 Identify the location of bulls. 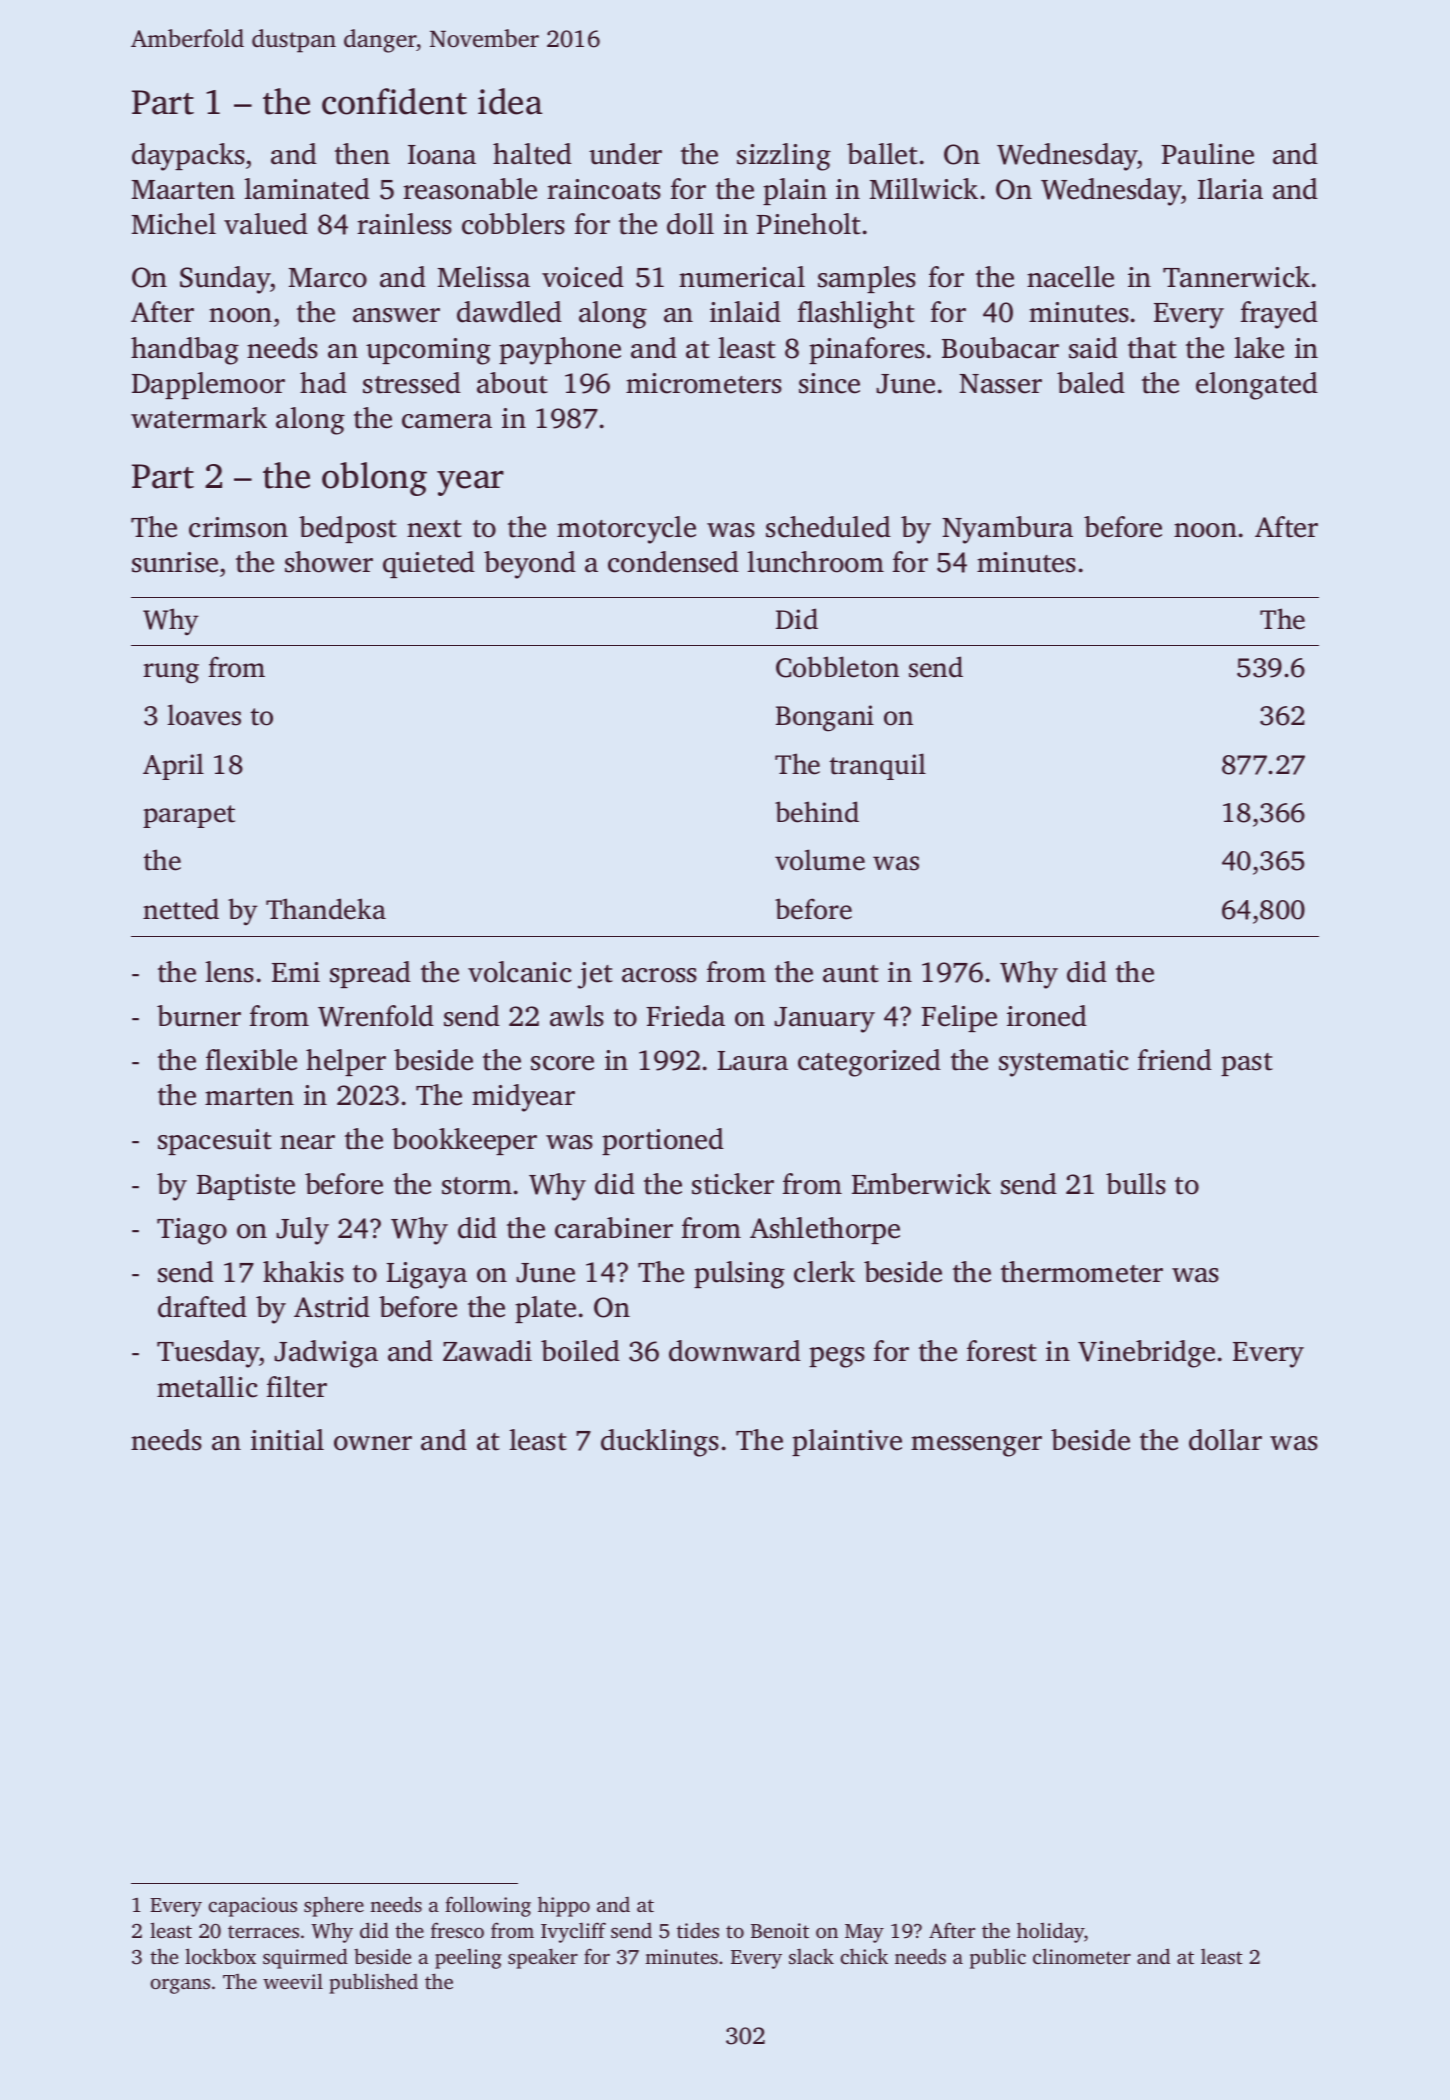
(1136, 1184).
